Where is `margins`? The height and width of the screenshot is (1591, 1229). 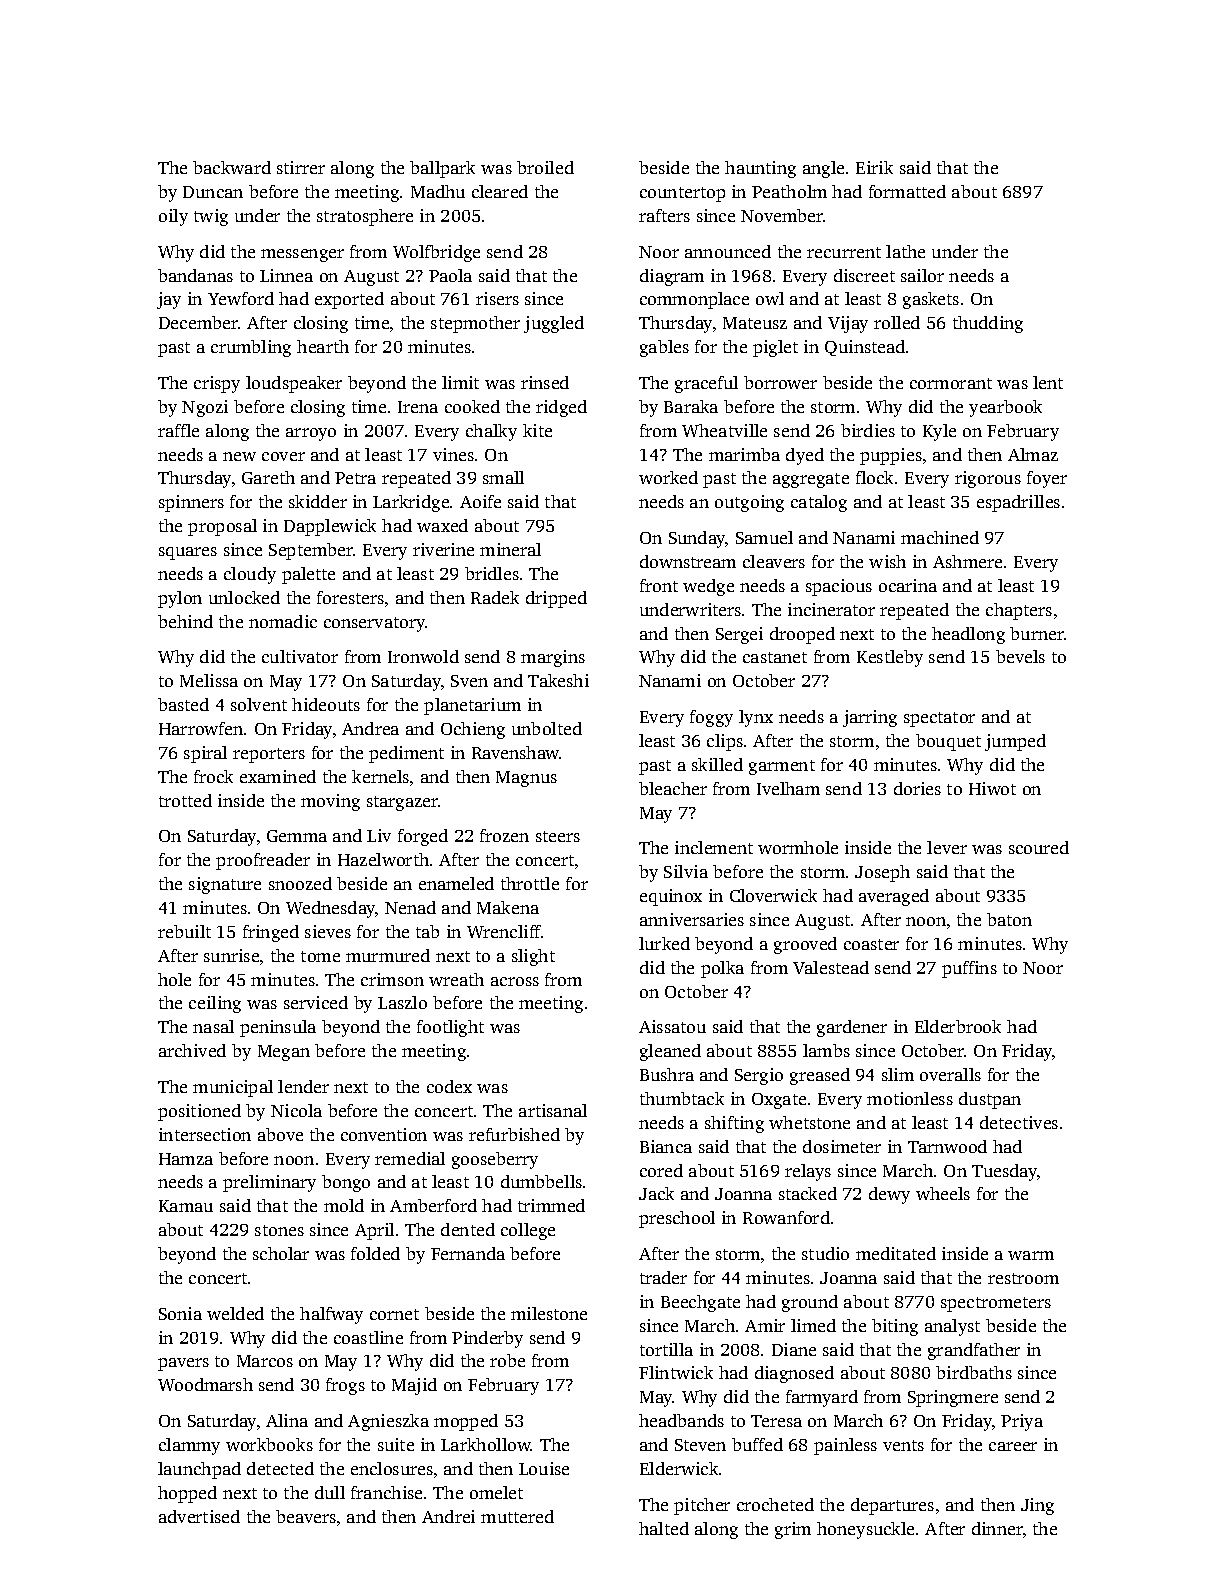
margins is located at coordinates (553, 658).
